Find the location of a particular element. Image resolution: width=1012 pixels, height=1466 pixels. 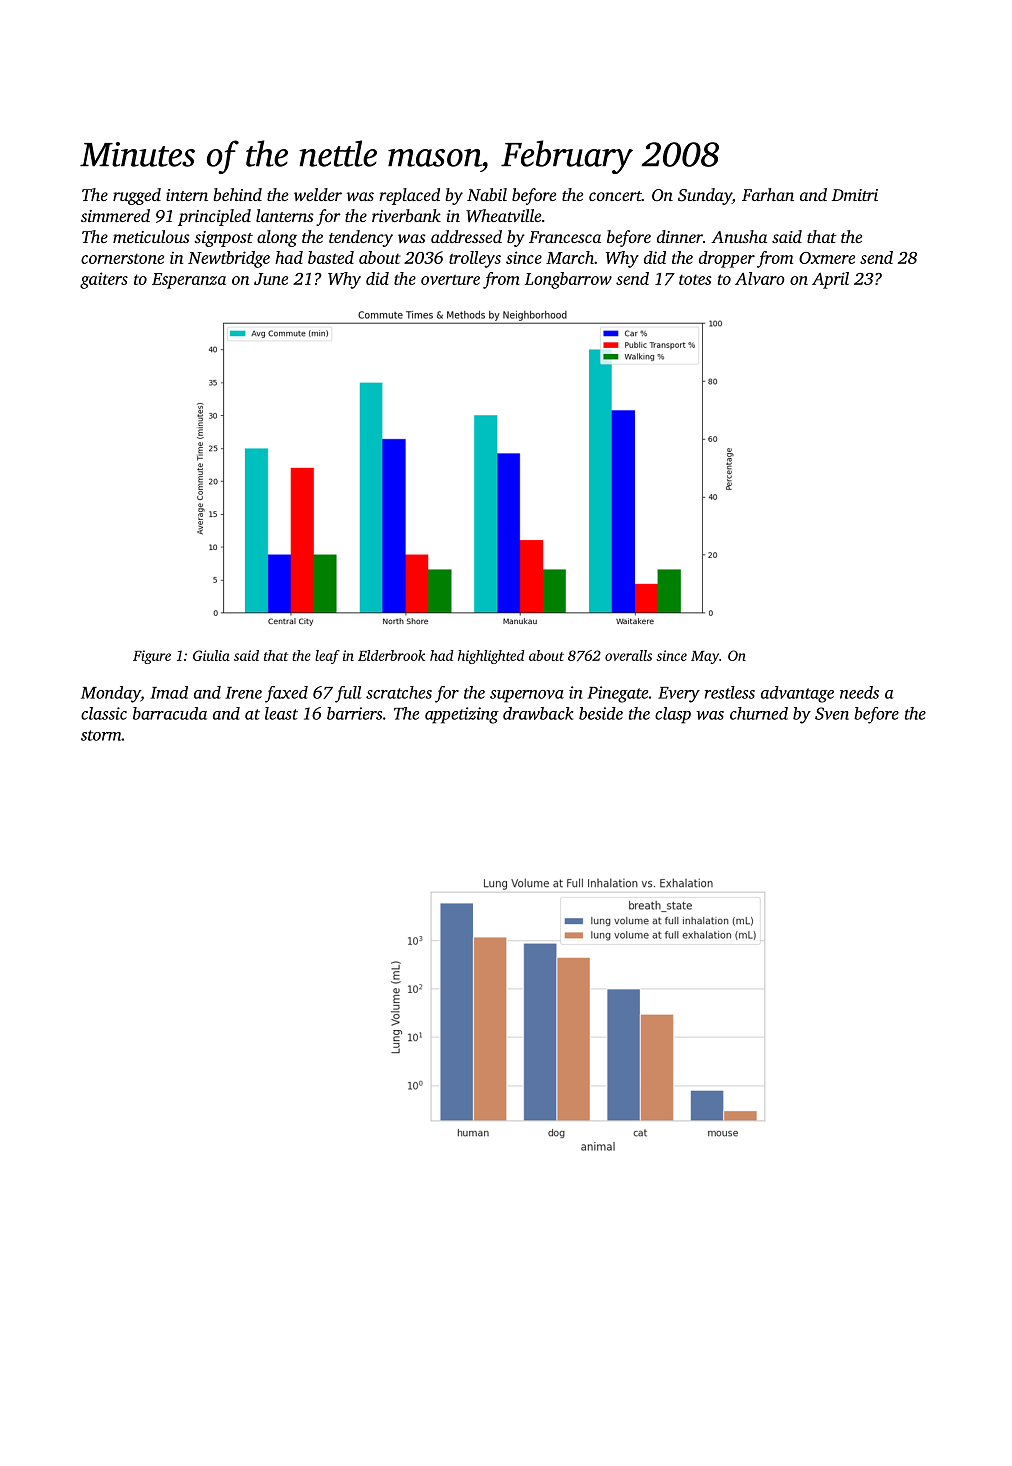

Figure is located at coordinates (152, 657).
